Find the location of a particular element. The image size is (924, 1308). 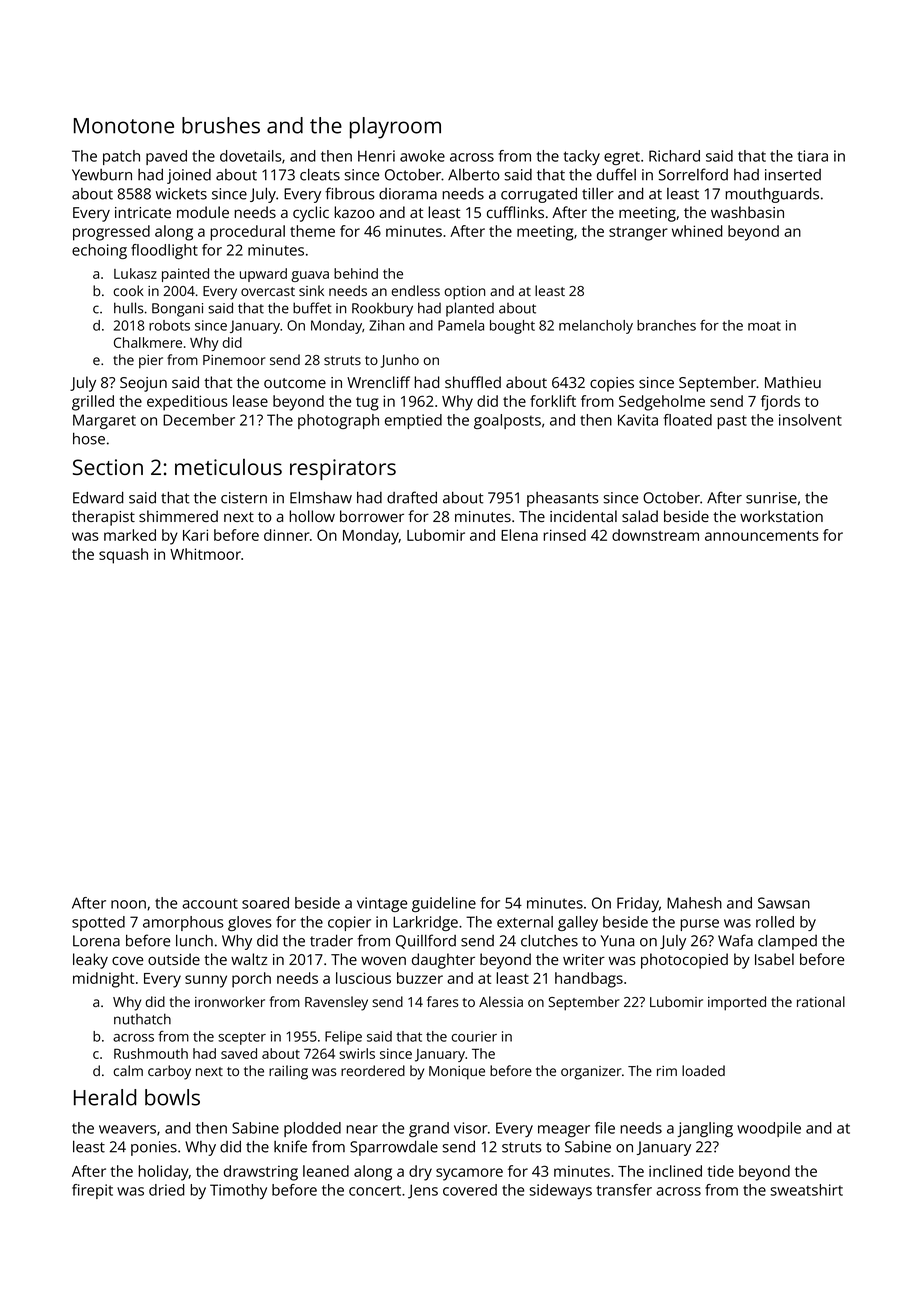

insolvent is located at coordinates (810, 420).
